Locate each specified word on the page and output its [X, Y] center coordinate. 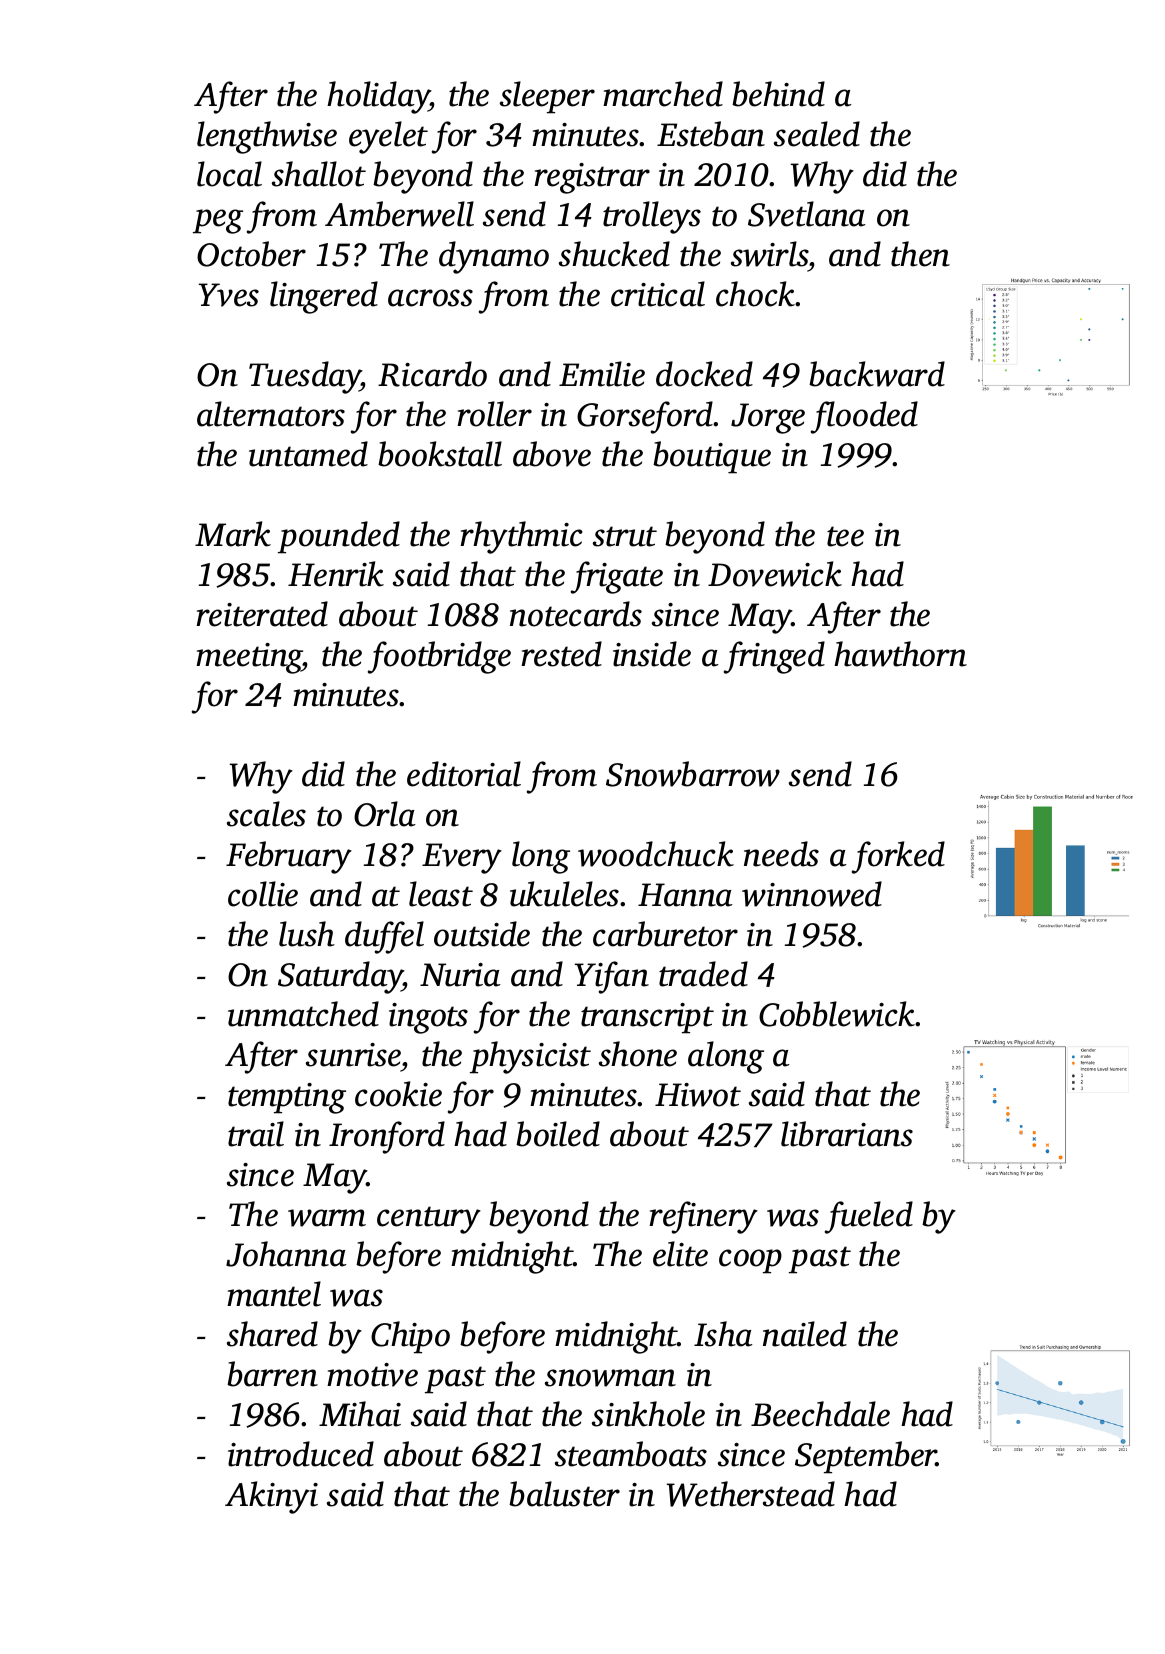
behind [778, 94]
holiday [378, 97]
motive [372, 1375]
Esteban [711, 134]
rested [561, 654]
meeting [249, 658]
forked [898, 857]
